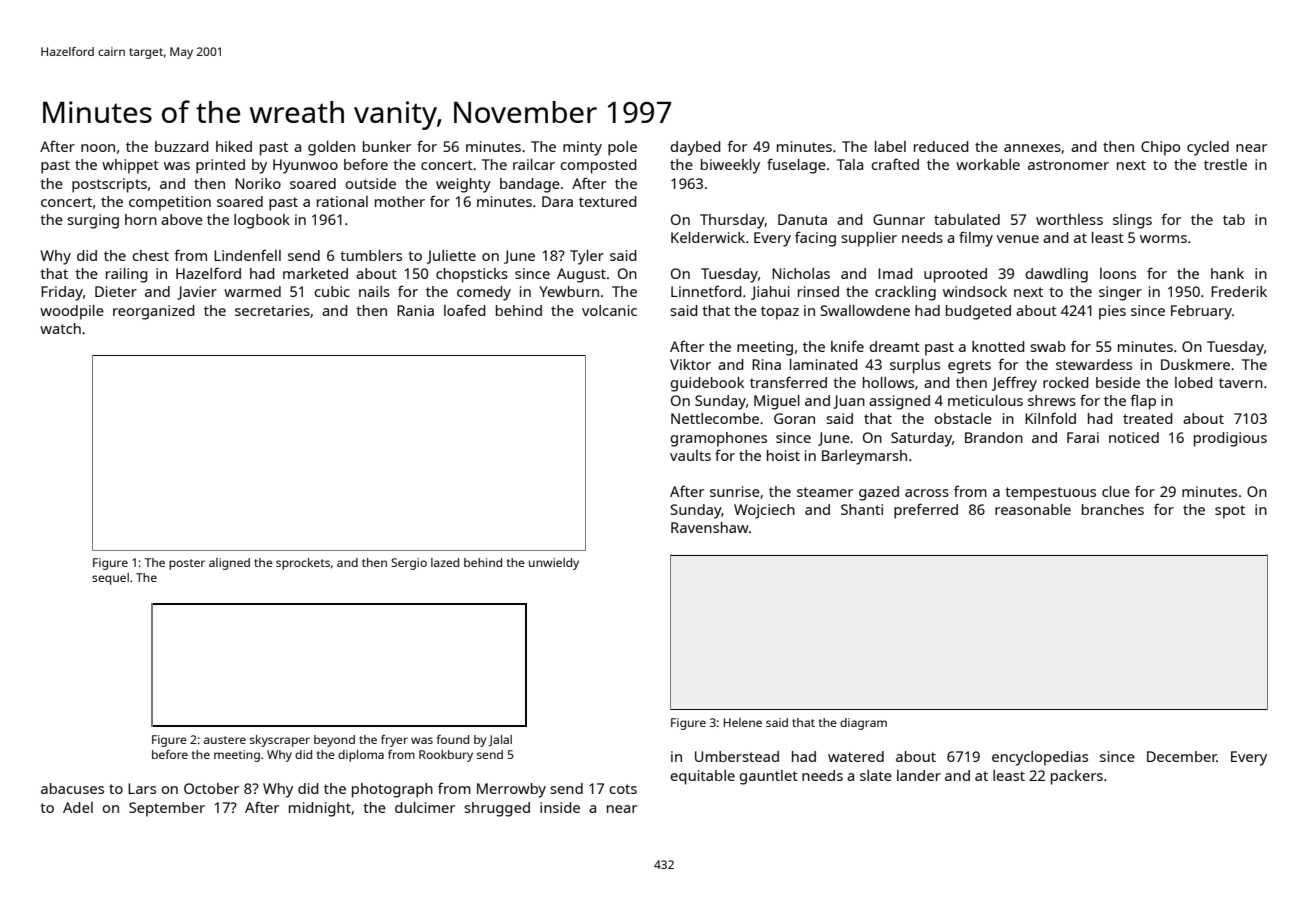 The width and height of the screenshot is (1308, 924). Describe the element at coordinates (78, 807) in the screenshot. I see `Adel` at that location.
